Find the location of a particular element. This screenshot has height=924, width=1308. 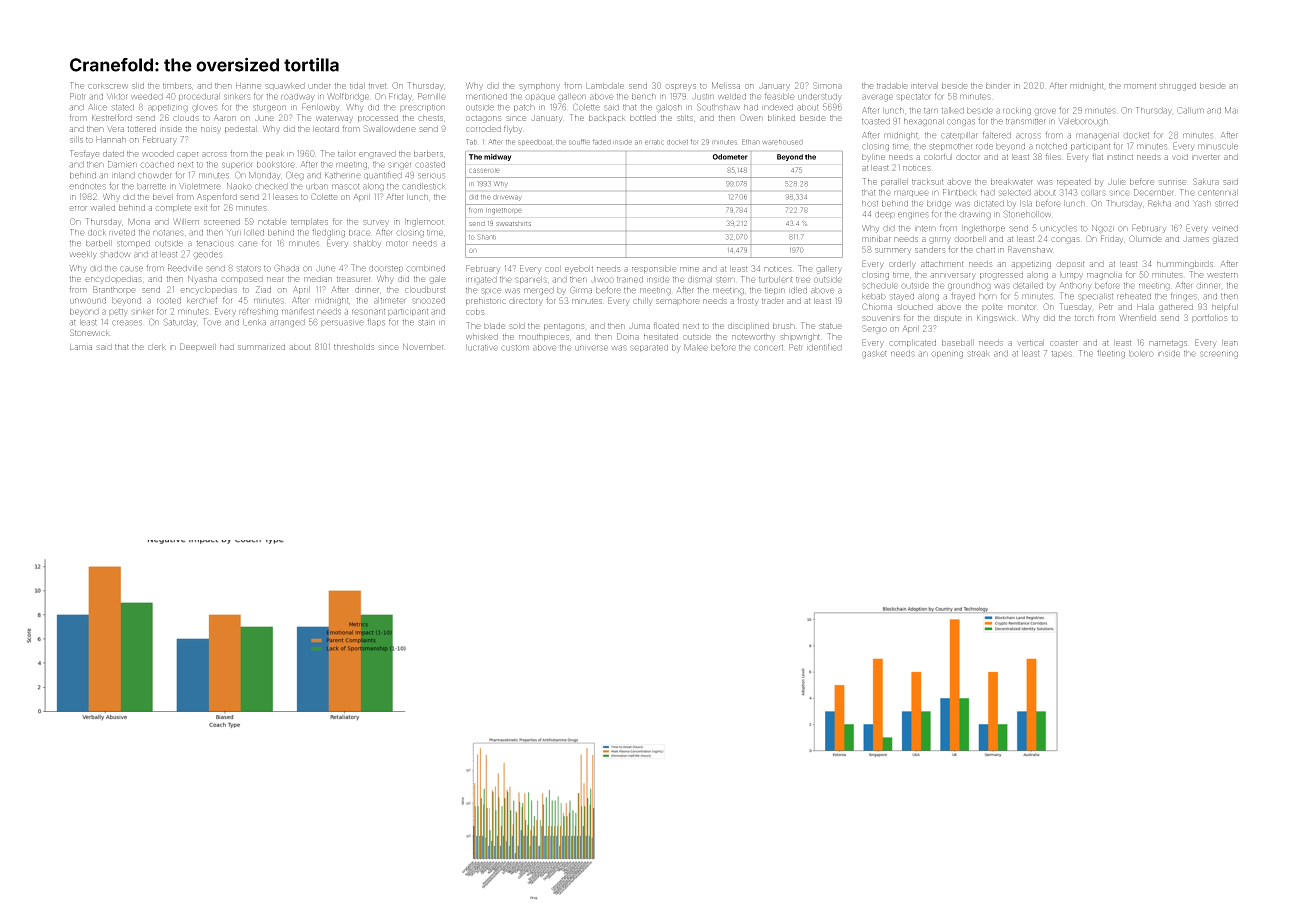

geodes is located at coordinates (207, 255).
